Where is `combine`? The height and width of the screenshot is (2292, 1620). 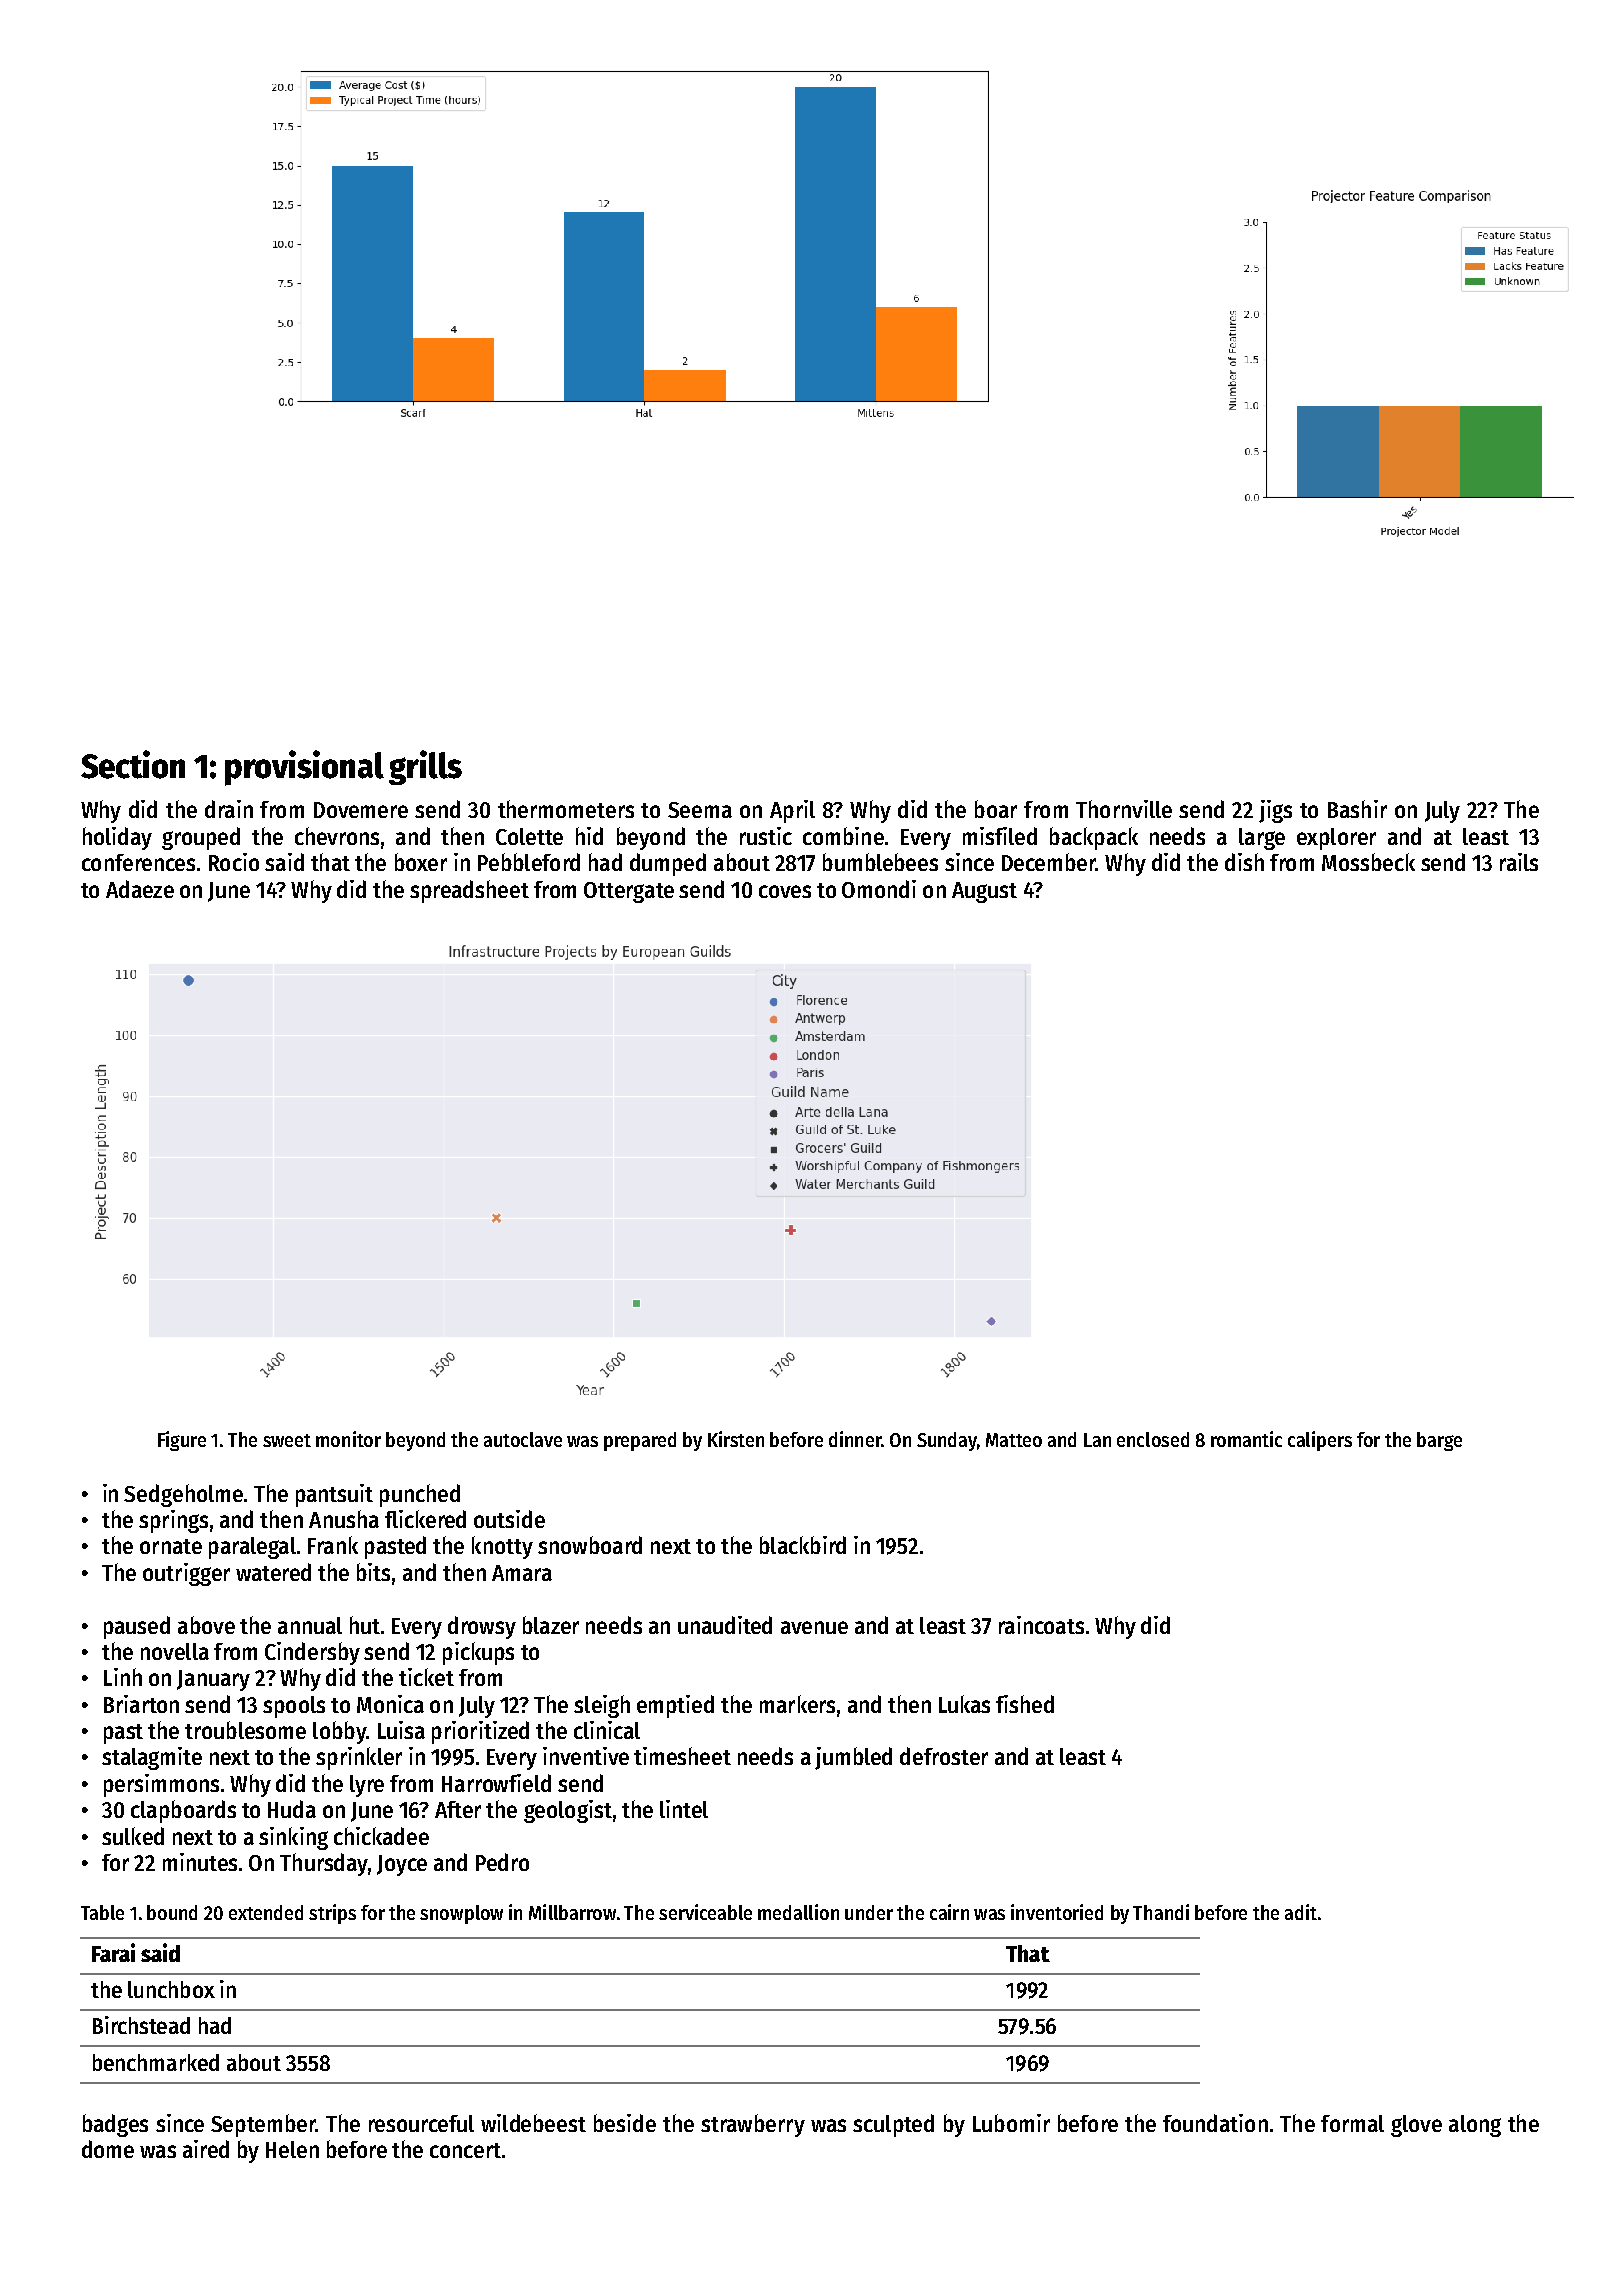 combine is located at coordinates (843, 836).
